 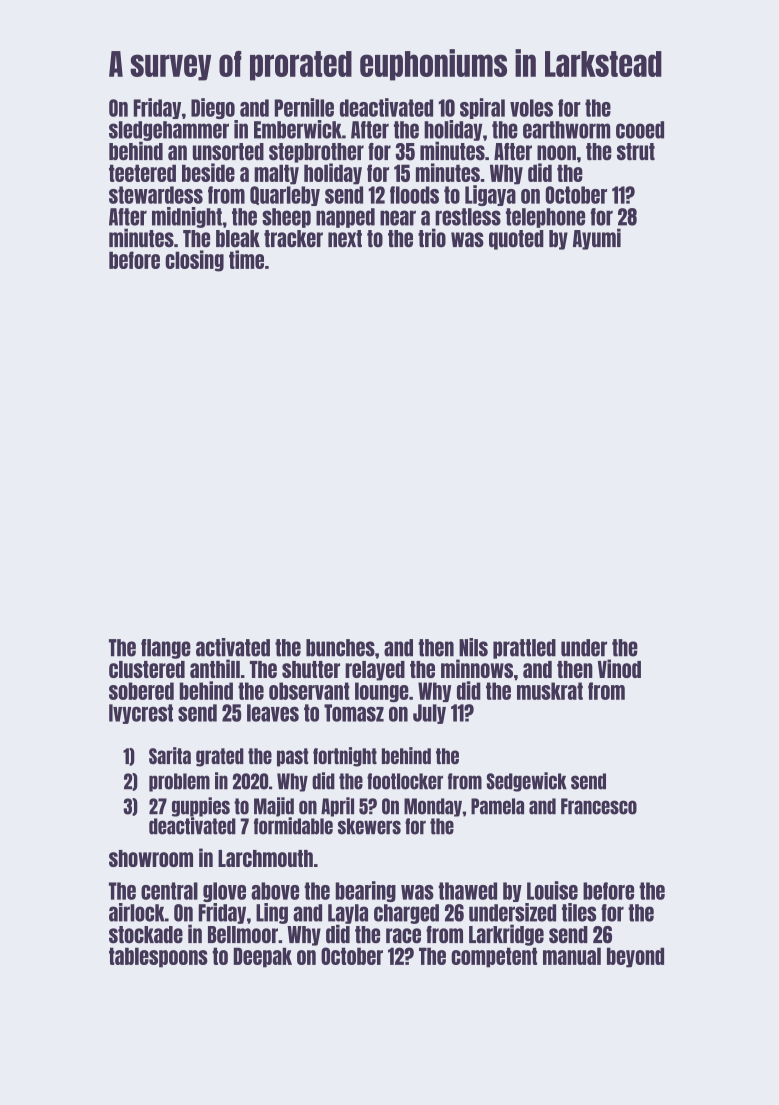 I want to click on flange, so click(x=166, y=649).
